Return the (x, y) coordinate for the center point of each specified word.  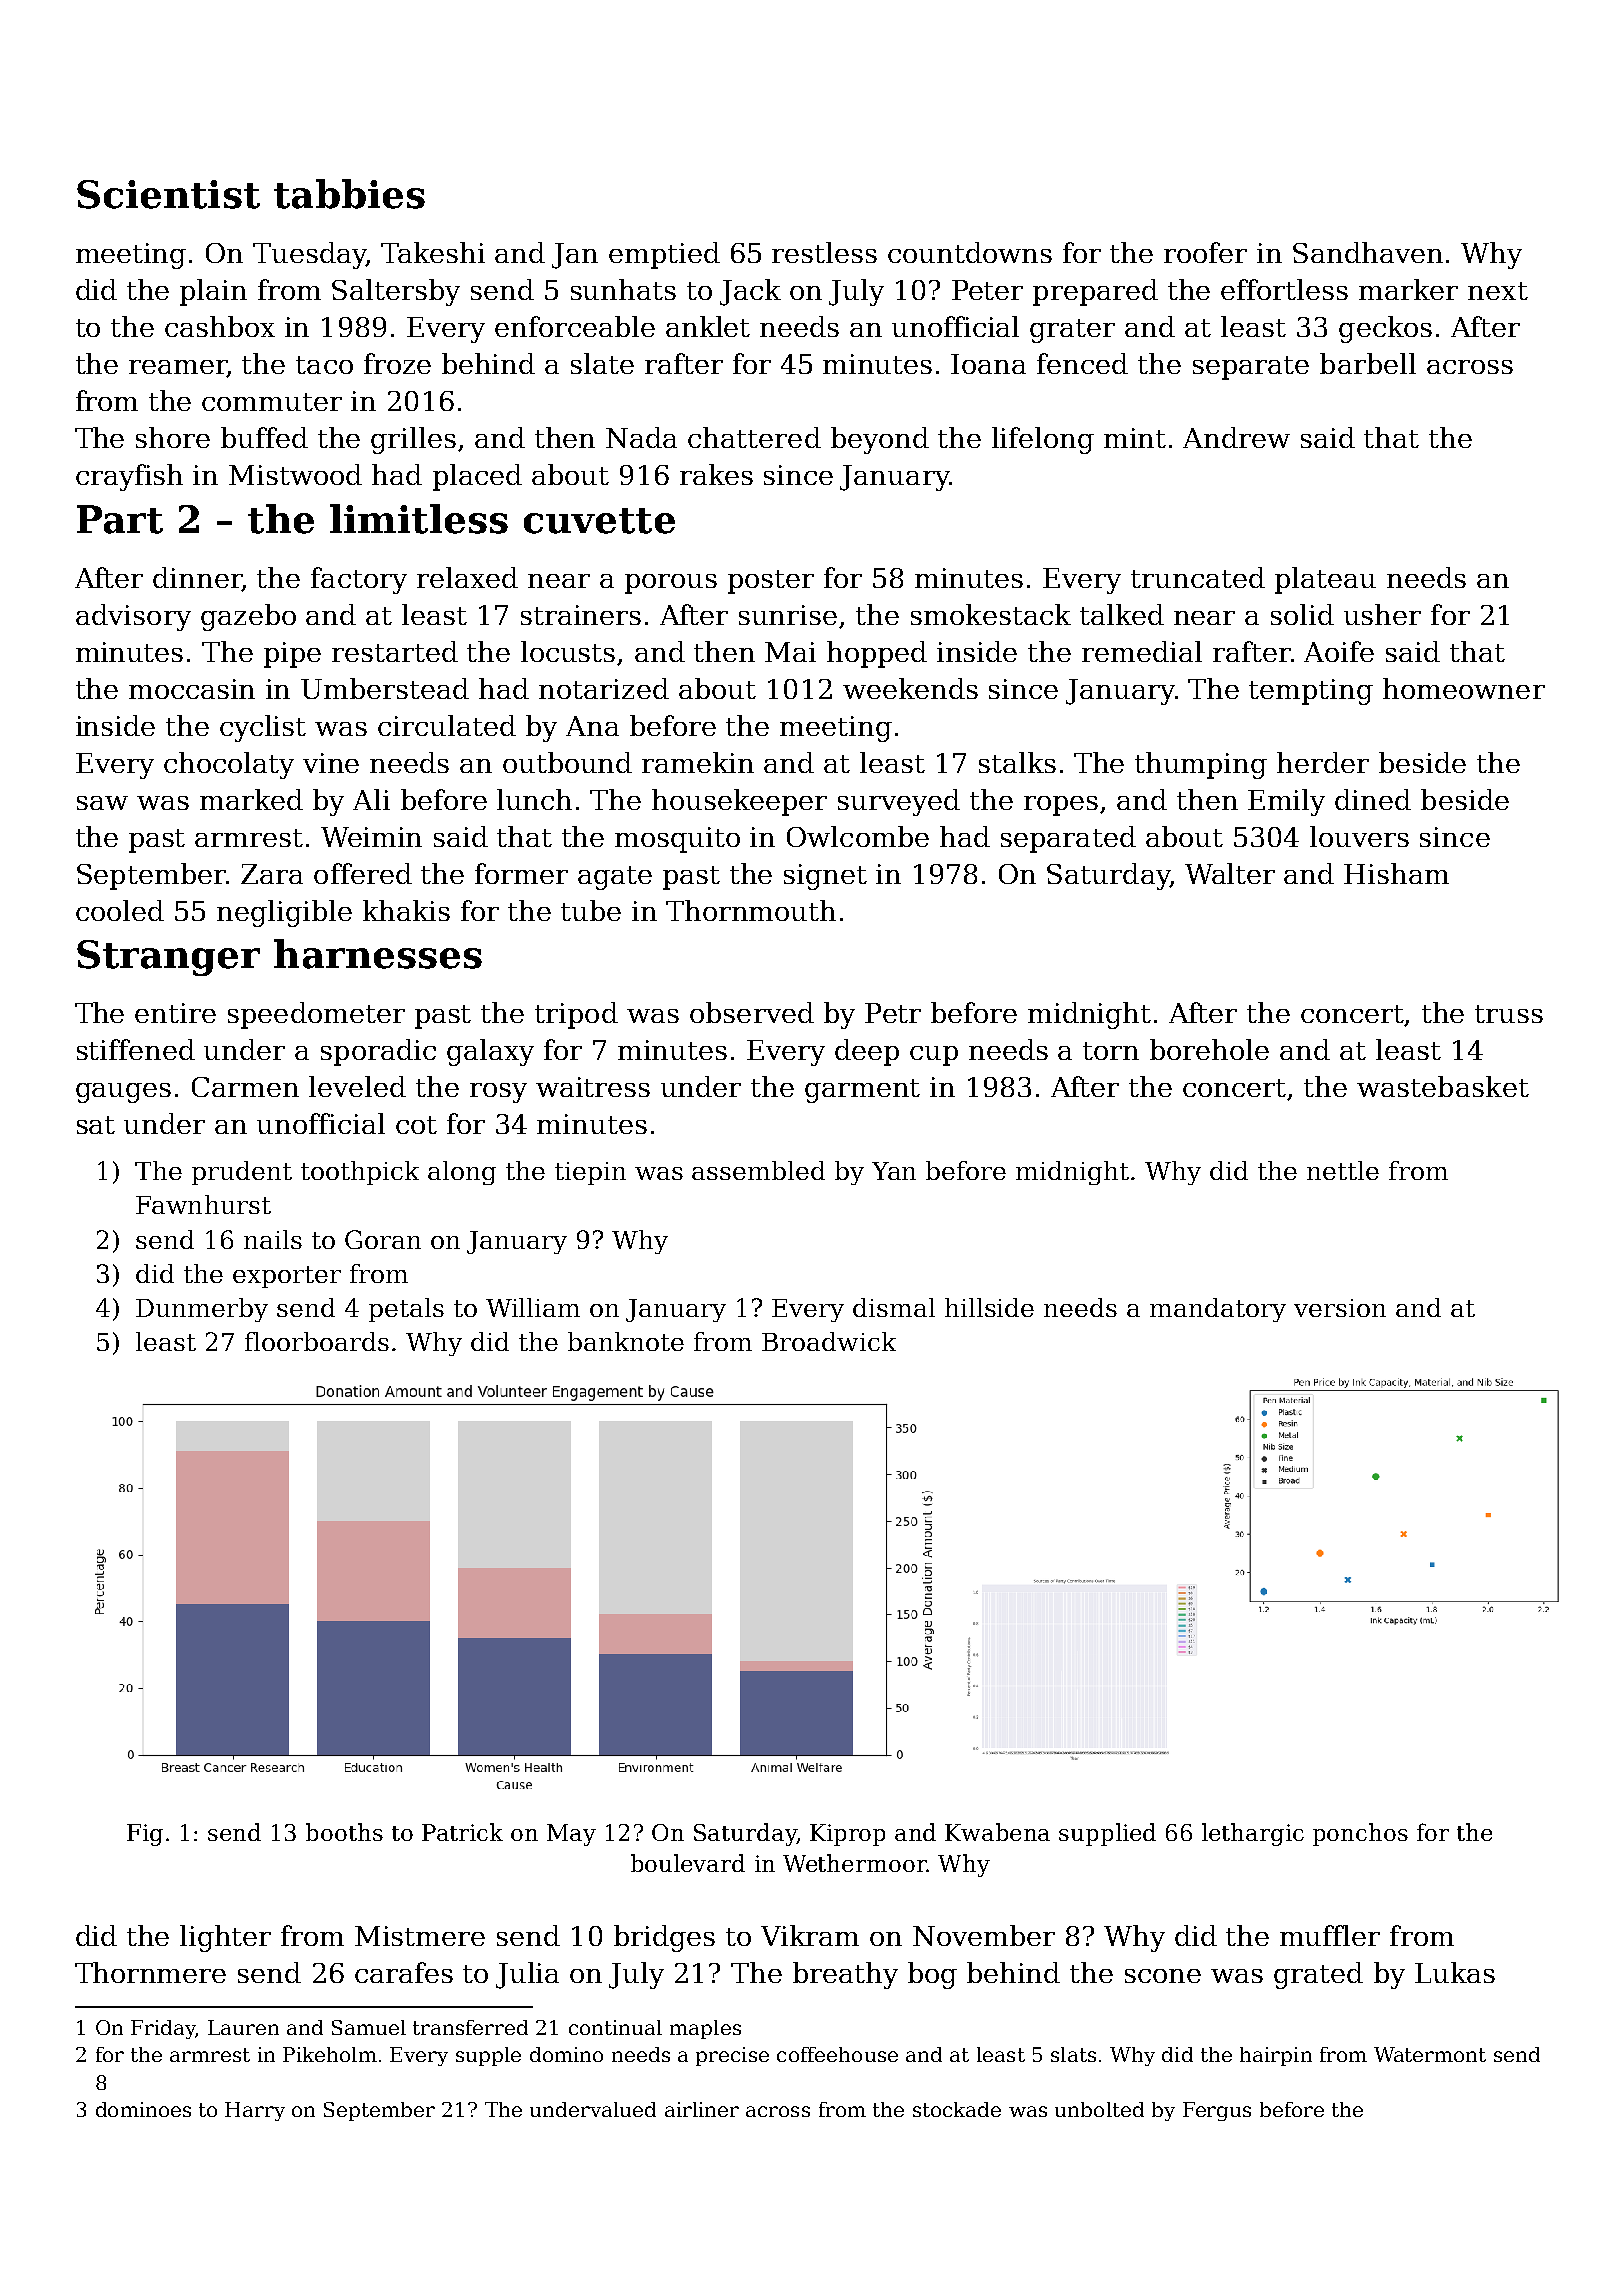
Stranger (168, 958)
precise (732, 2056)
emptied (664, 255)
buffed (264, 437)
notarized (604, 688)
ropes (1061, 806)
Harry (255, 2111)
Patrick (462, 1832)
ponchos (1360, 1834)
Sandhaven (1368, 252)
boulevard (688, 1863)
